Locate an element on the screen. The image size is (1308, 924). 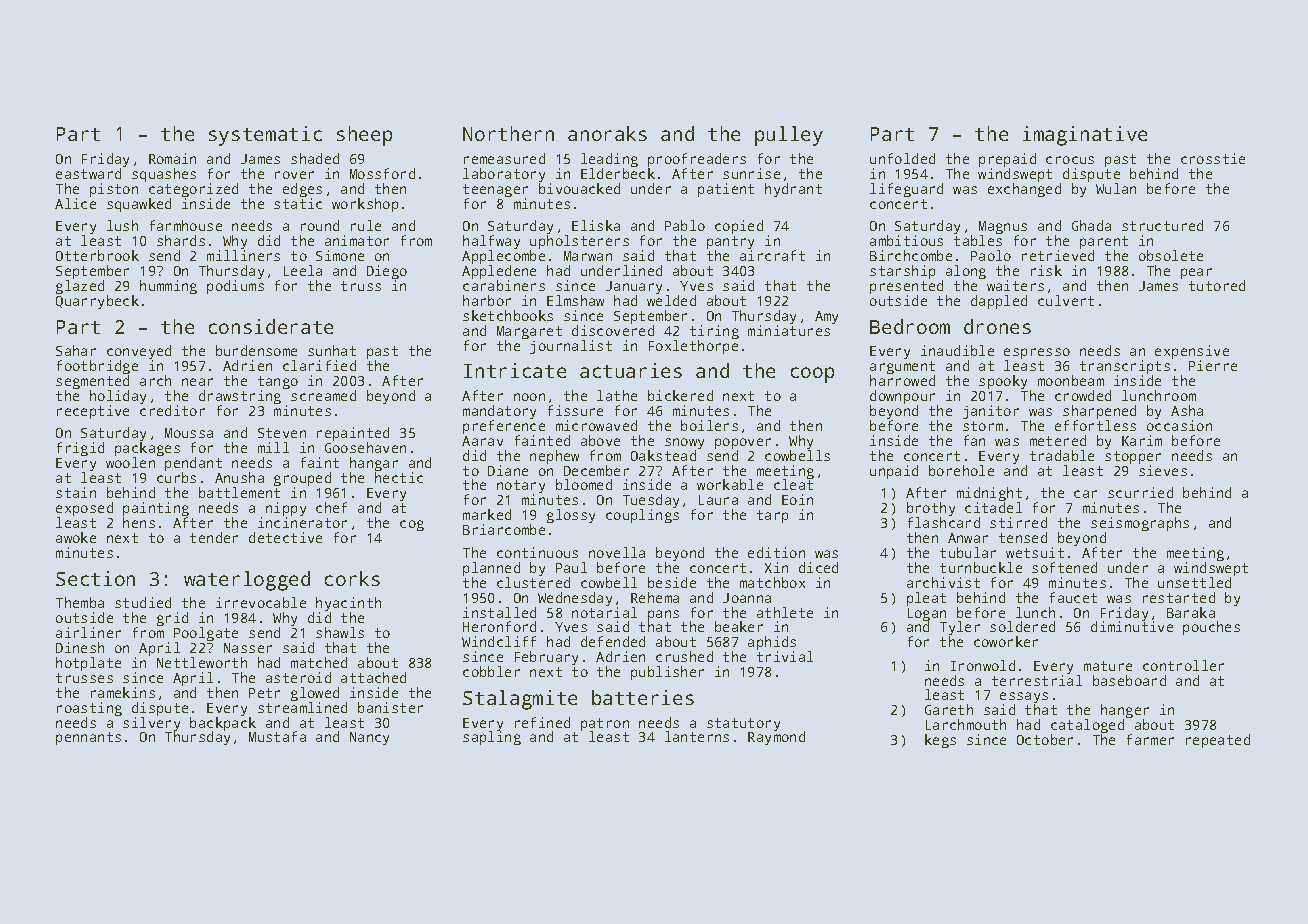
structured is located at coordinates (1162, 225).
